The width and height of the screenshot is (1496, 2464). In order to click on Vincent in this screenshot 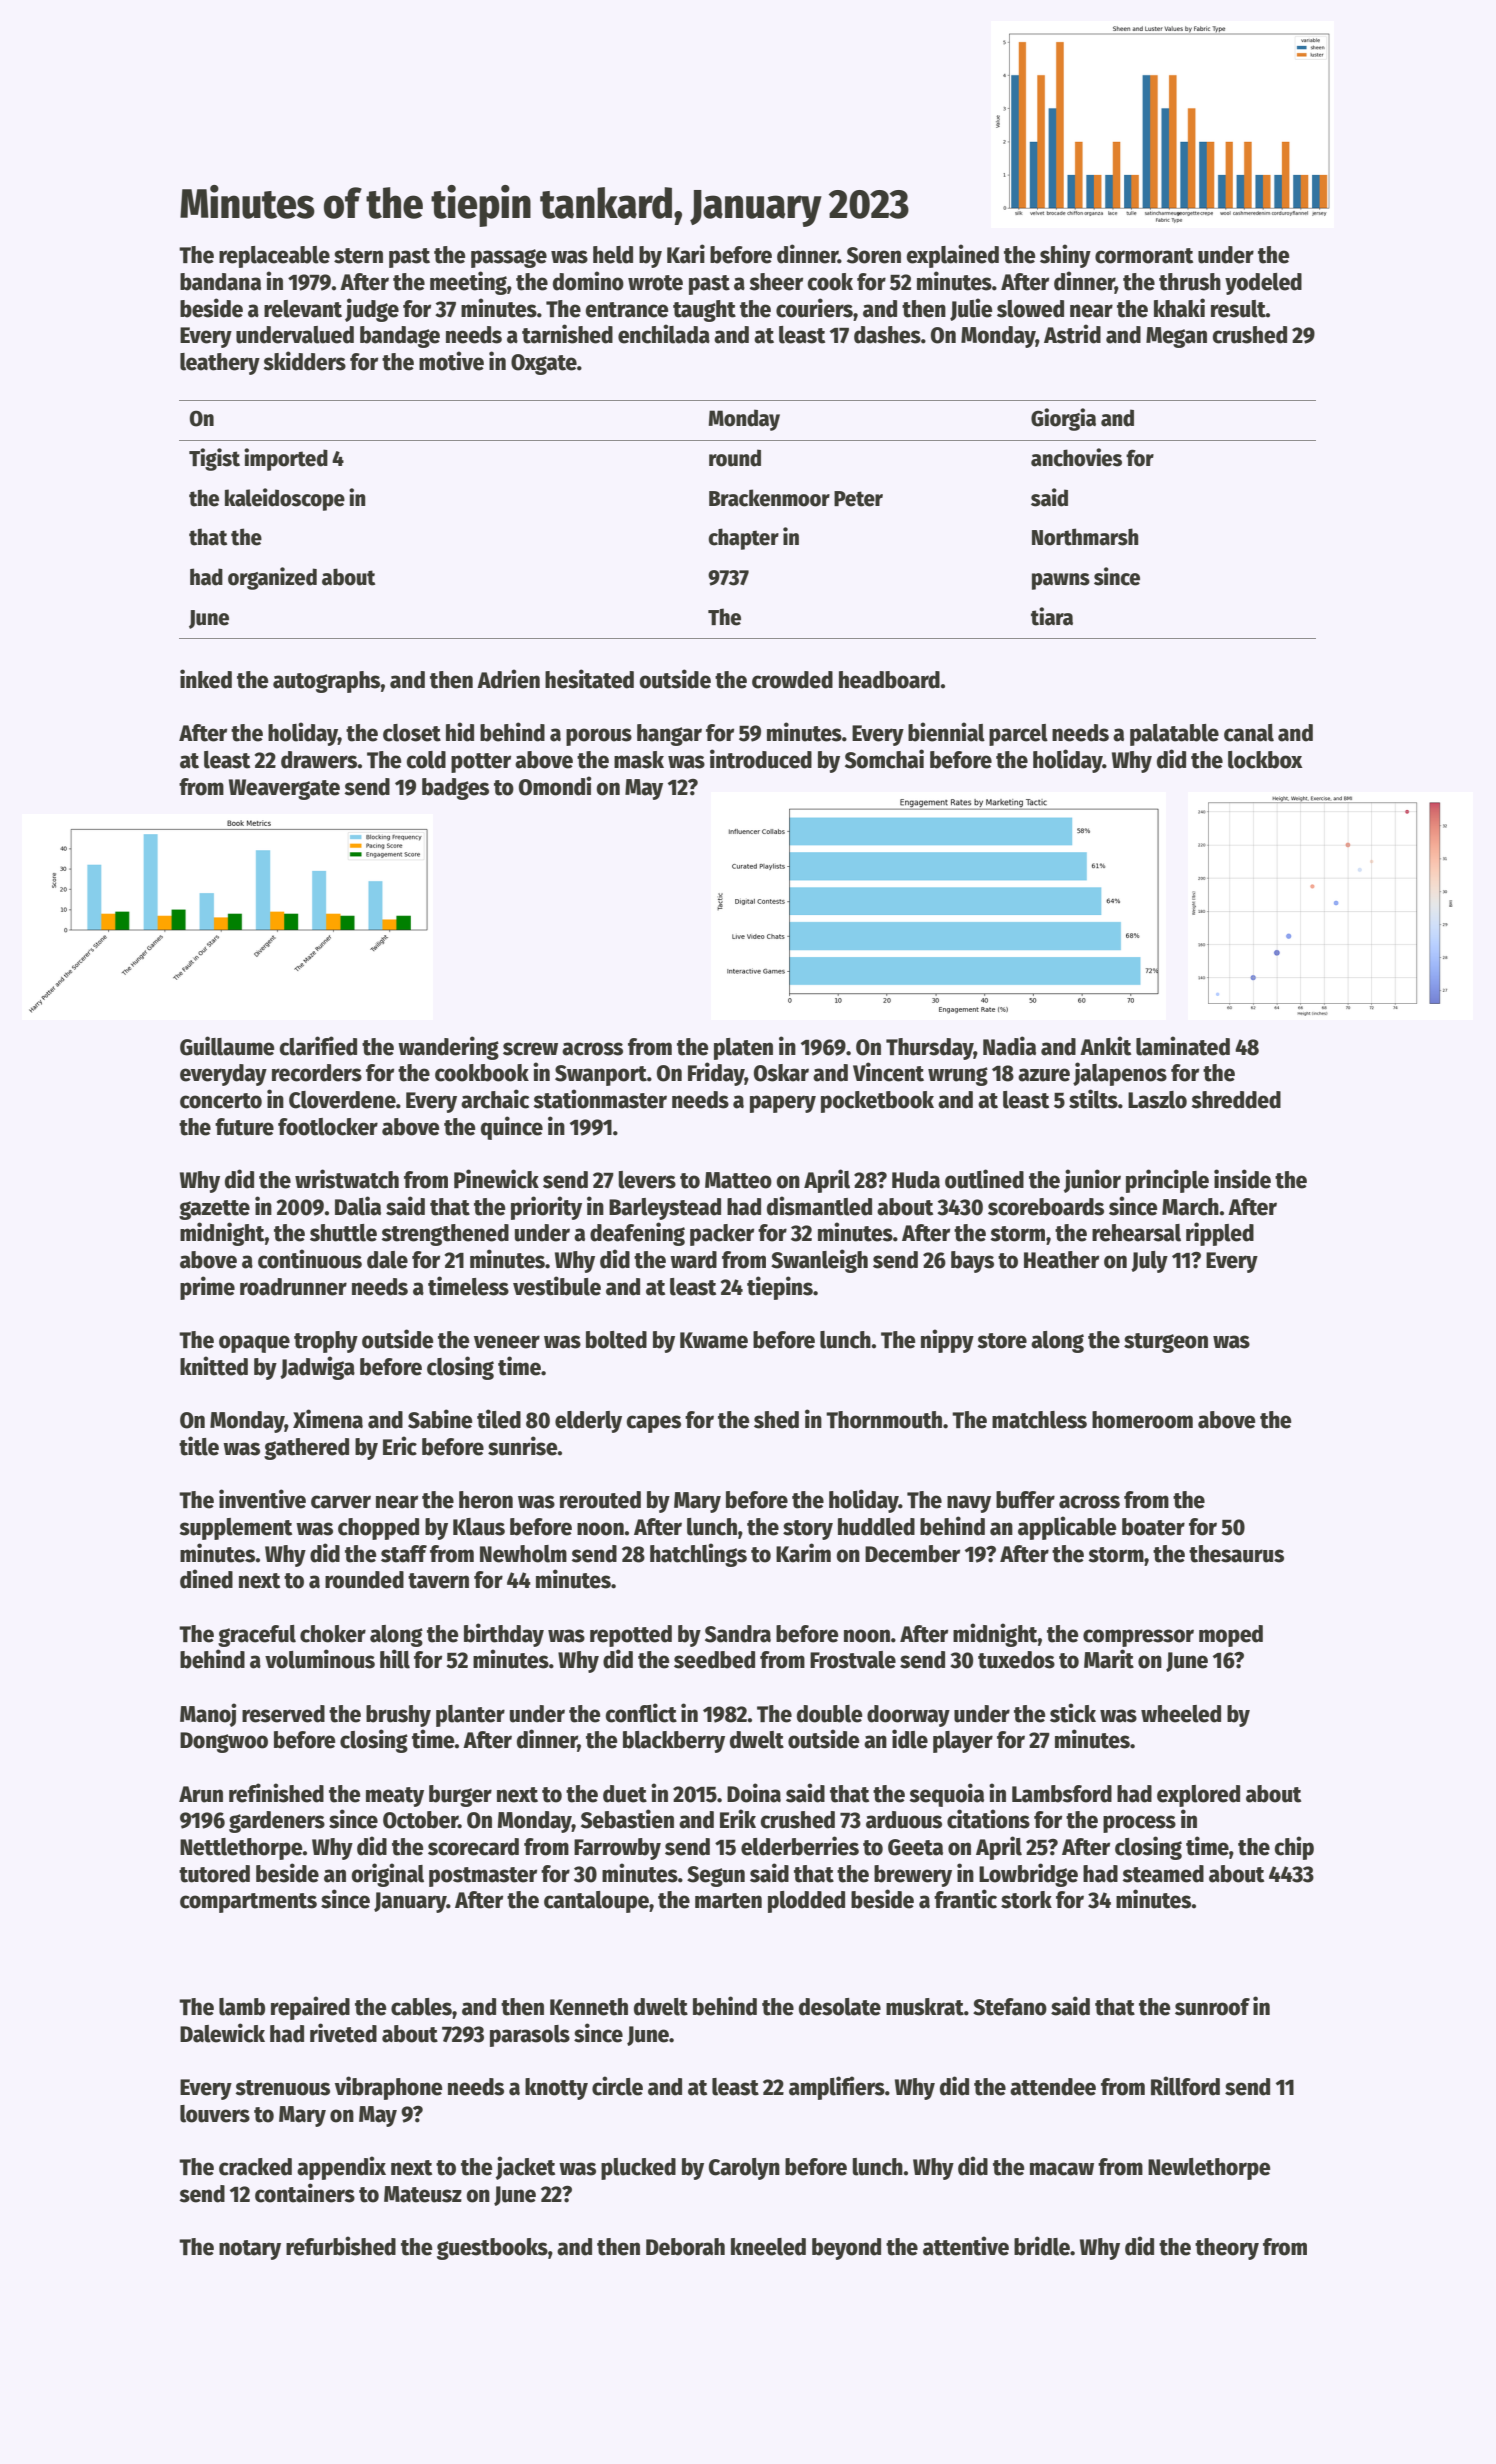, I will do `click(888, 1072)`.
